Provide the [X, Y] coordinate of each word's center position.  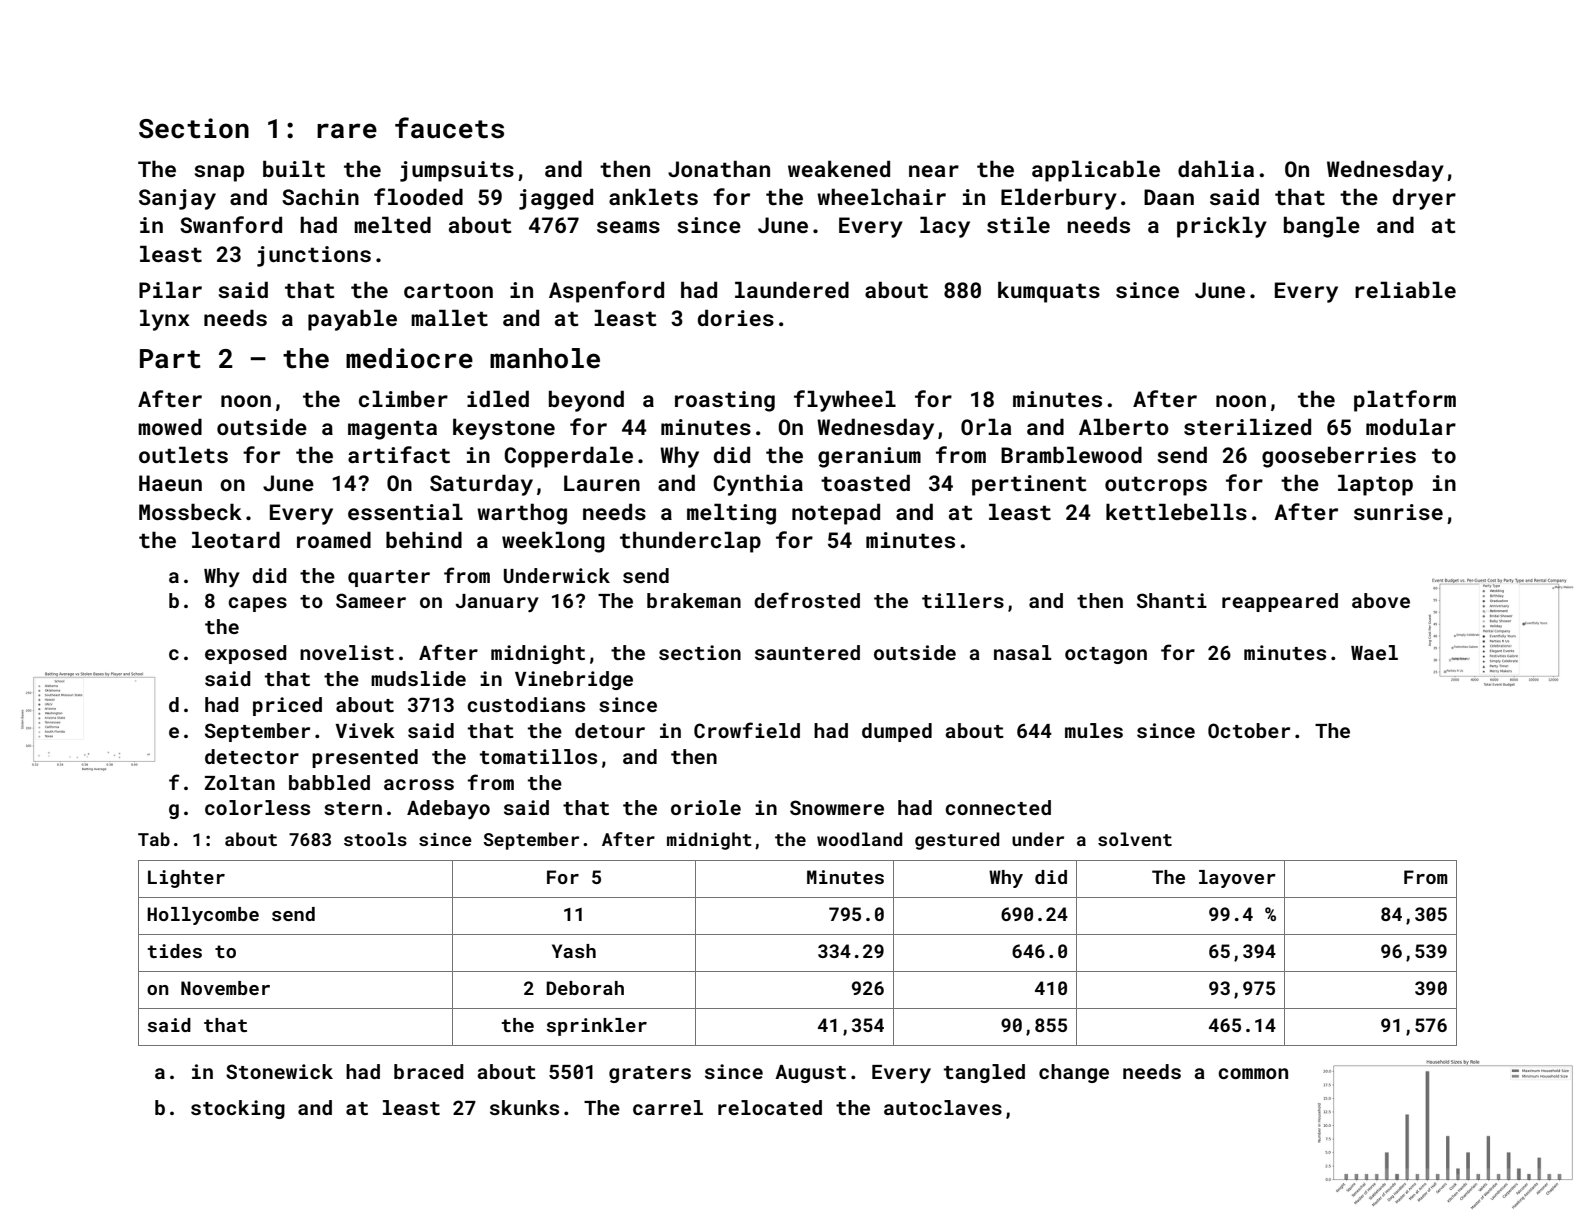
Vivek [365, 730]
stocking [238, 1109]
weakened [839, 168]
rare [347, 131]
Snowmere [837, 807]
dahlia [1216, 168]
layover [1237, 879]
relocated [770, 1107]
